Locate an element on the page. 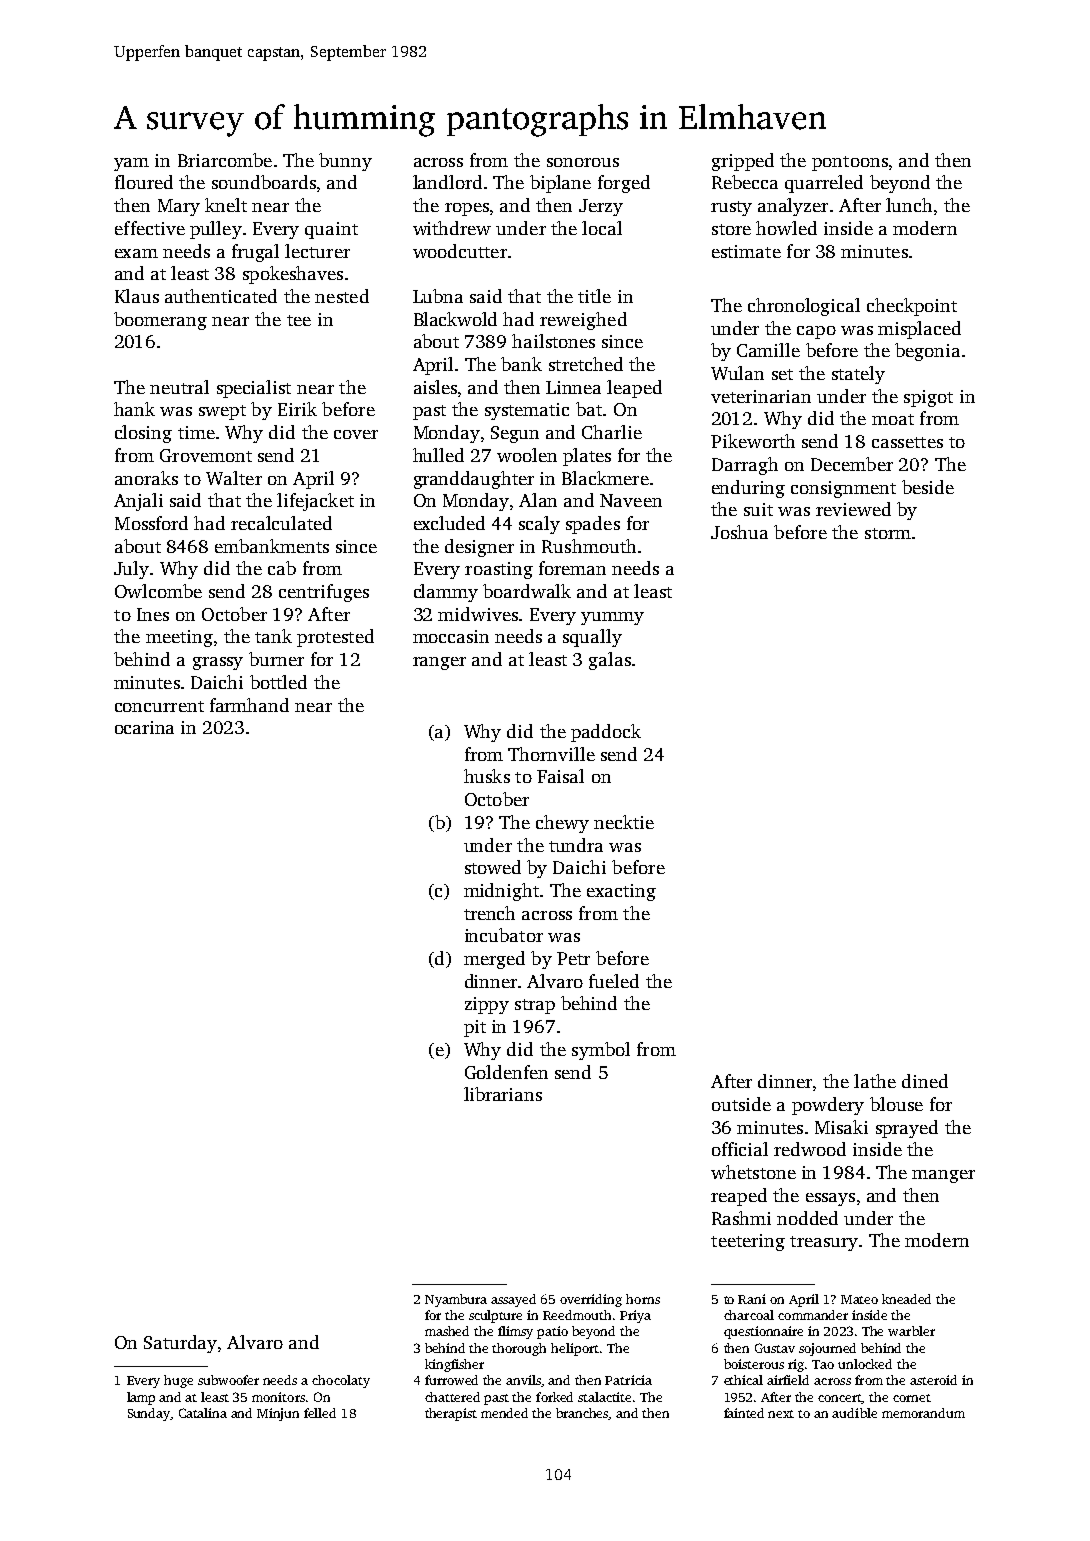 This page has height=1541, width=1090. ocarina is located at coordinates (144, 727).
